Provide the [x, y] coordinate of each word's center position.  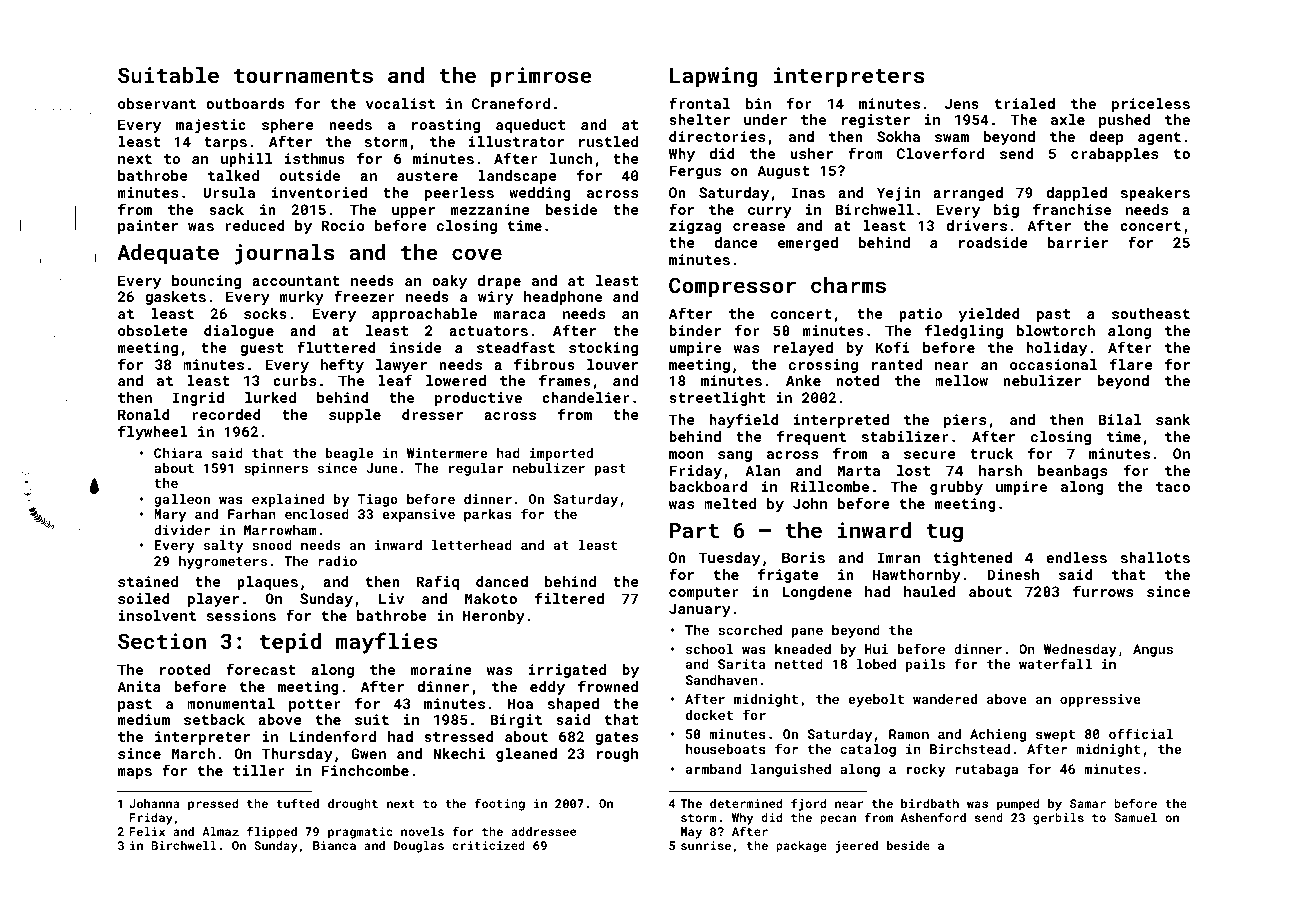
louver [612, 364]
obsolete [153, 330]
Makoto [491, 598]
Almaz [220, 831]
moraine [441, 669]
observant [157, 103]
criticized [488, 845]
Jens [962, 103]
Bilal [1119, 419]
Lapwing [713, 77]
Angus [1153, 650]
